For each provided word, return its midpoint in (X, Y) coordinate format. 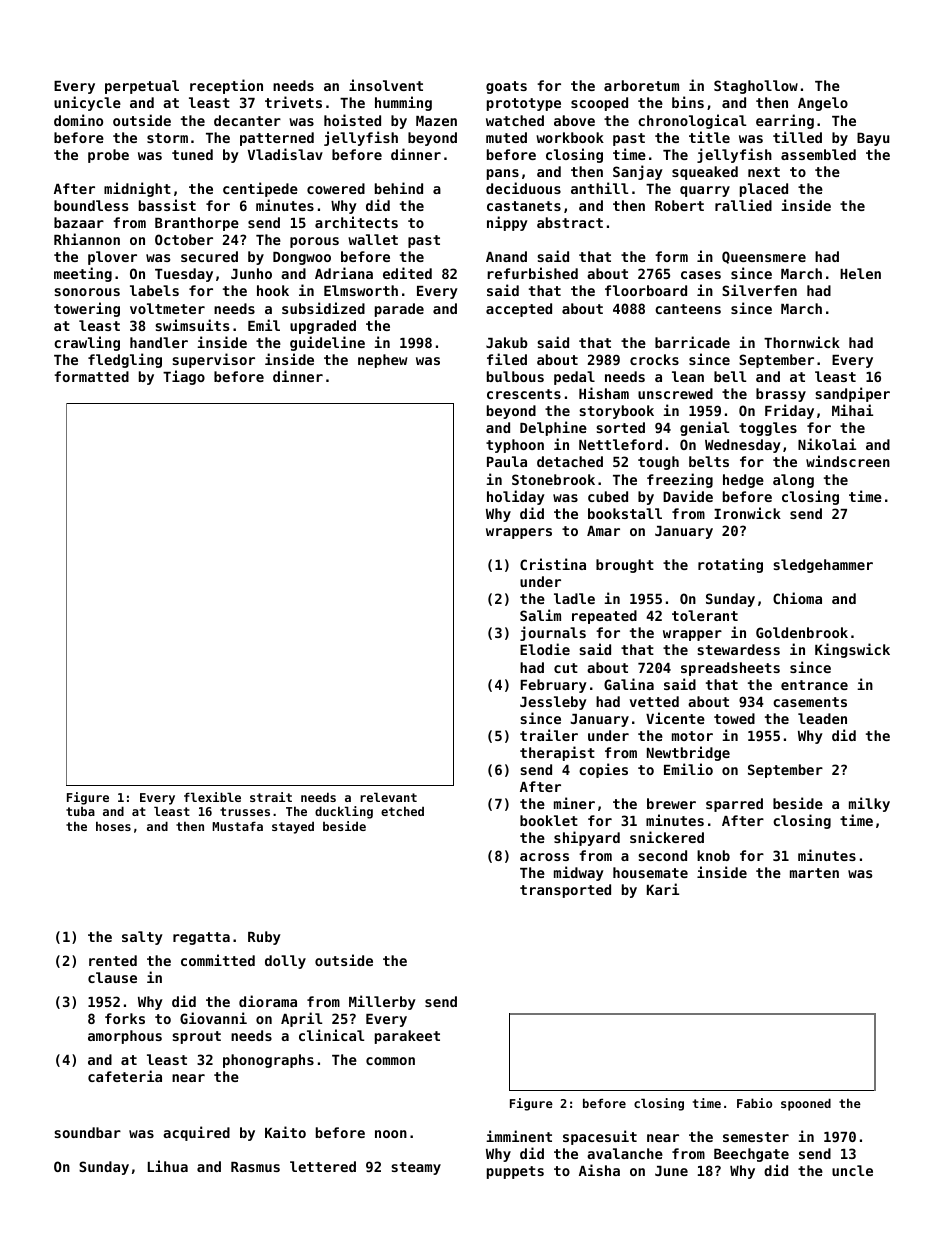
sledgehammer (823, 566)
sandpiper (852, 394)
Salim (540, 615)
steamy (416, 1168)
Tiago (184, 377)
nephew (382, 361)
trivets (293, 102)
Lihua (168, 1166)
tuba (80, 811)
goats (506, 87)
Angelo (823, 104)
